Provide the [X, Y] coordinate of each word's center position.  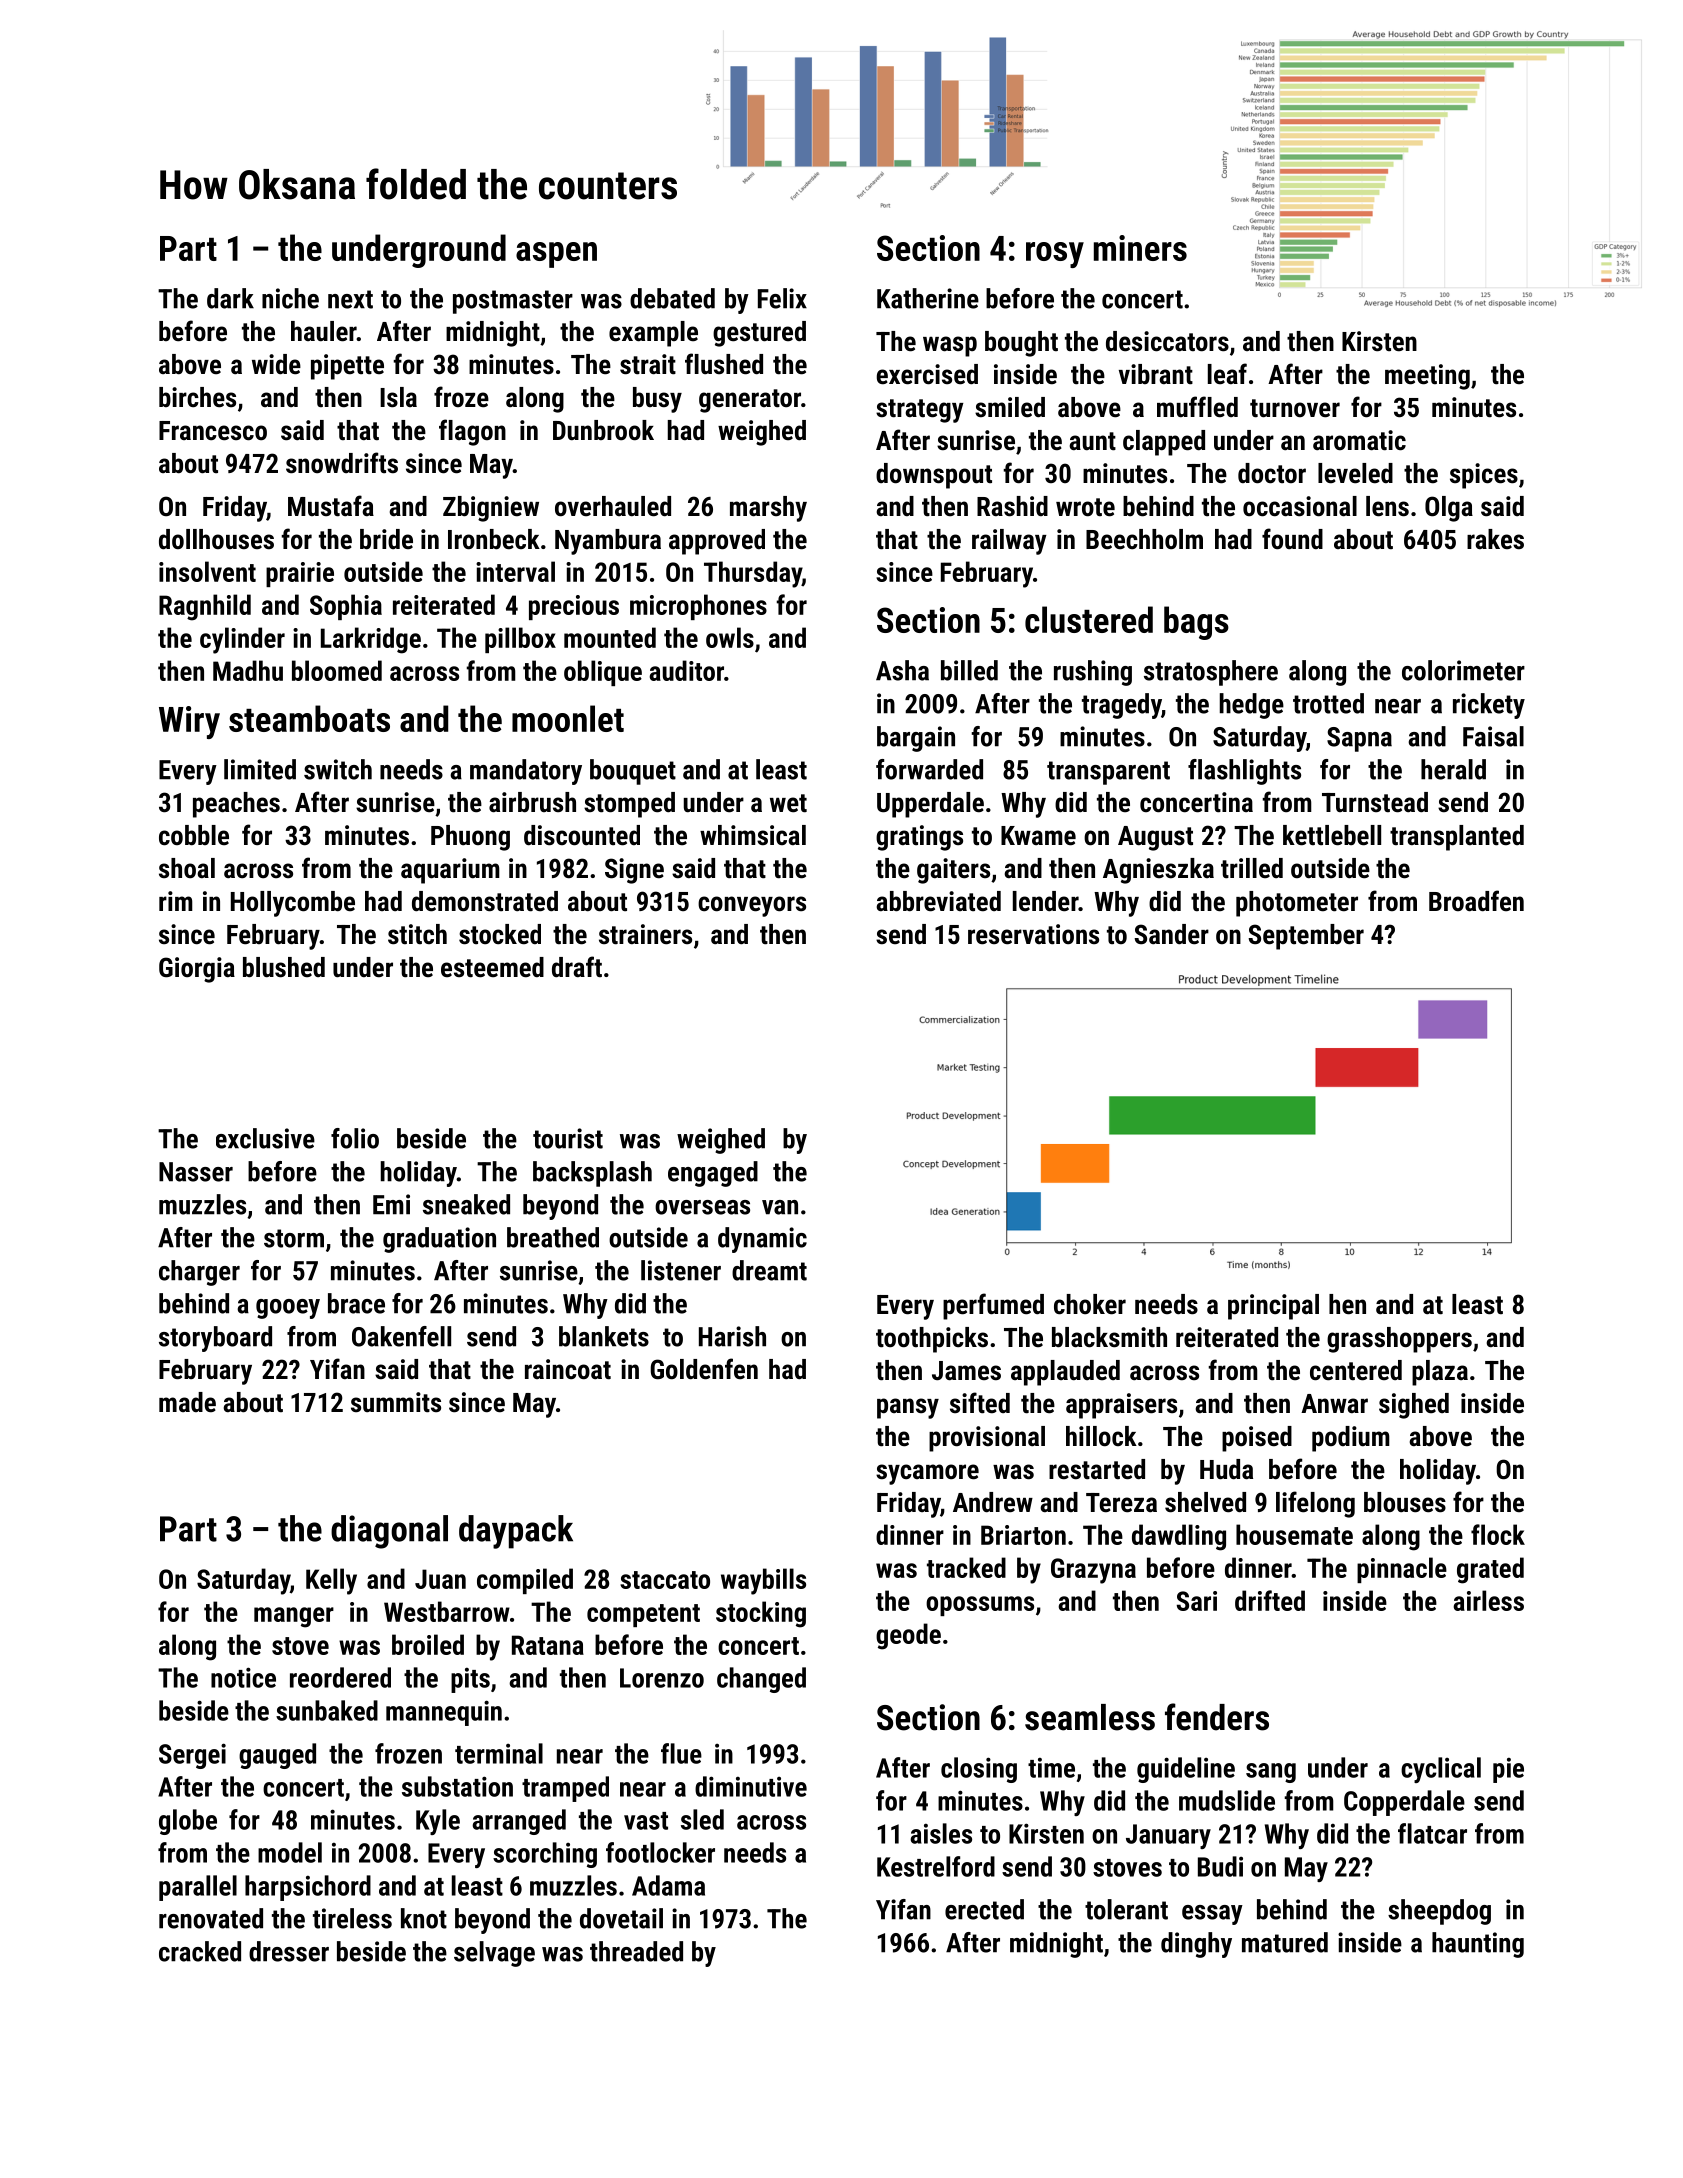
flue [681, 1753]
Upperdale [930, 805]
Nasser [196, 1172]
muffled [1197, 407]
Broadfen [1476, 901]
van [780, 1207]
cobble [194, 835]
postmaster [513, 302]
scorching [545, 1855]
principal [1273, 1307]
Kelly [331, 1581]
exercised [927, 374]
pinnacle [1402, 1570]
